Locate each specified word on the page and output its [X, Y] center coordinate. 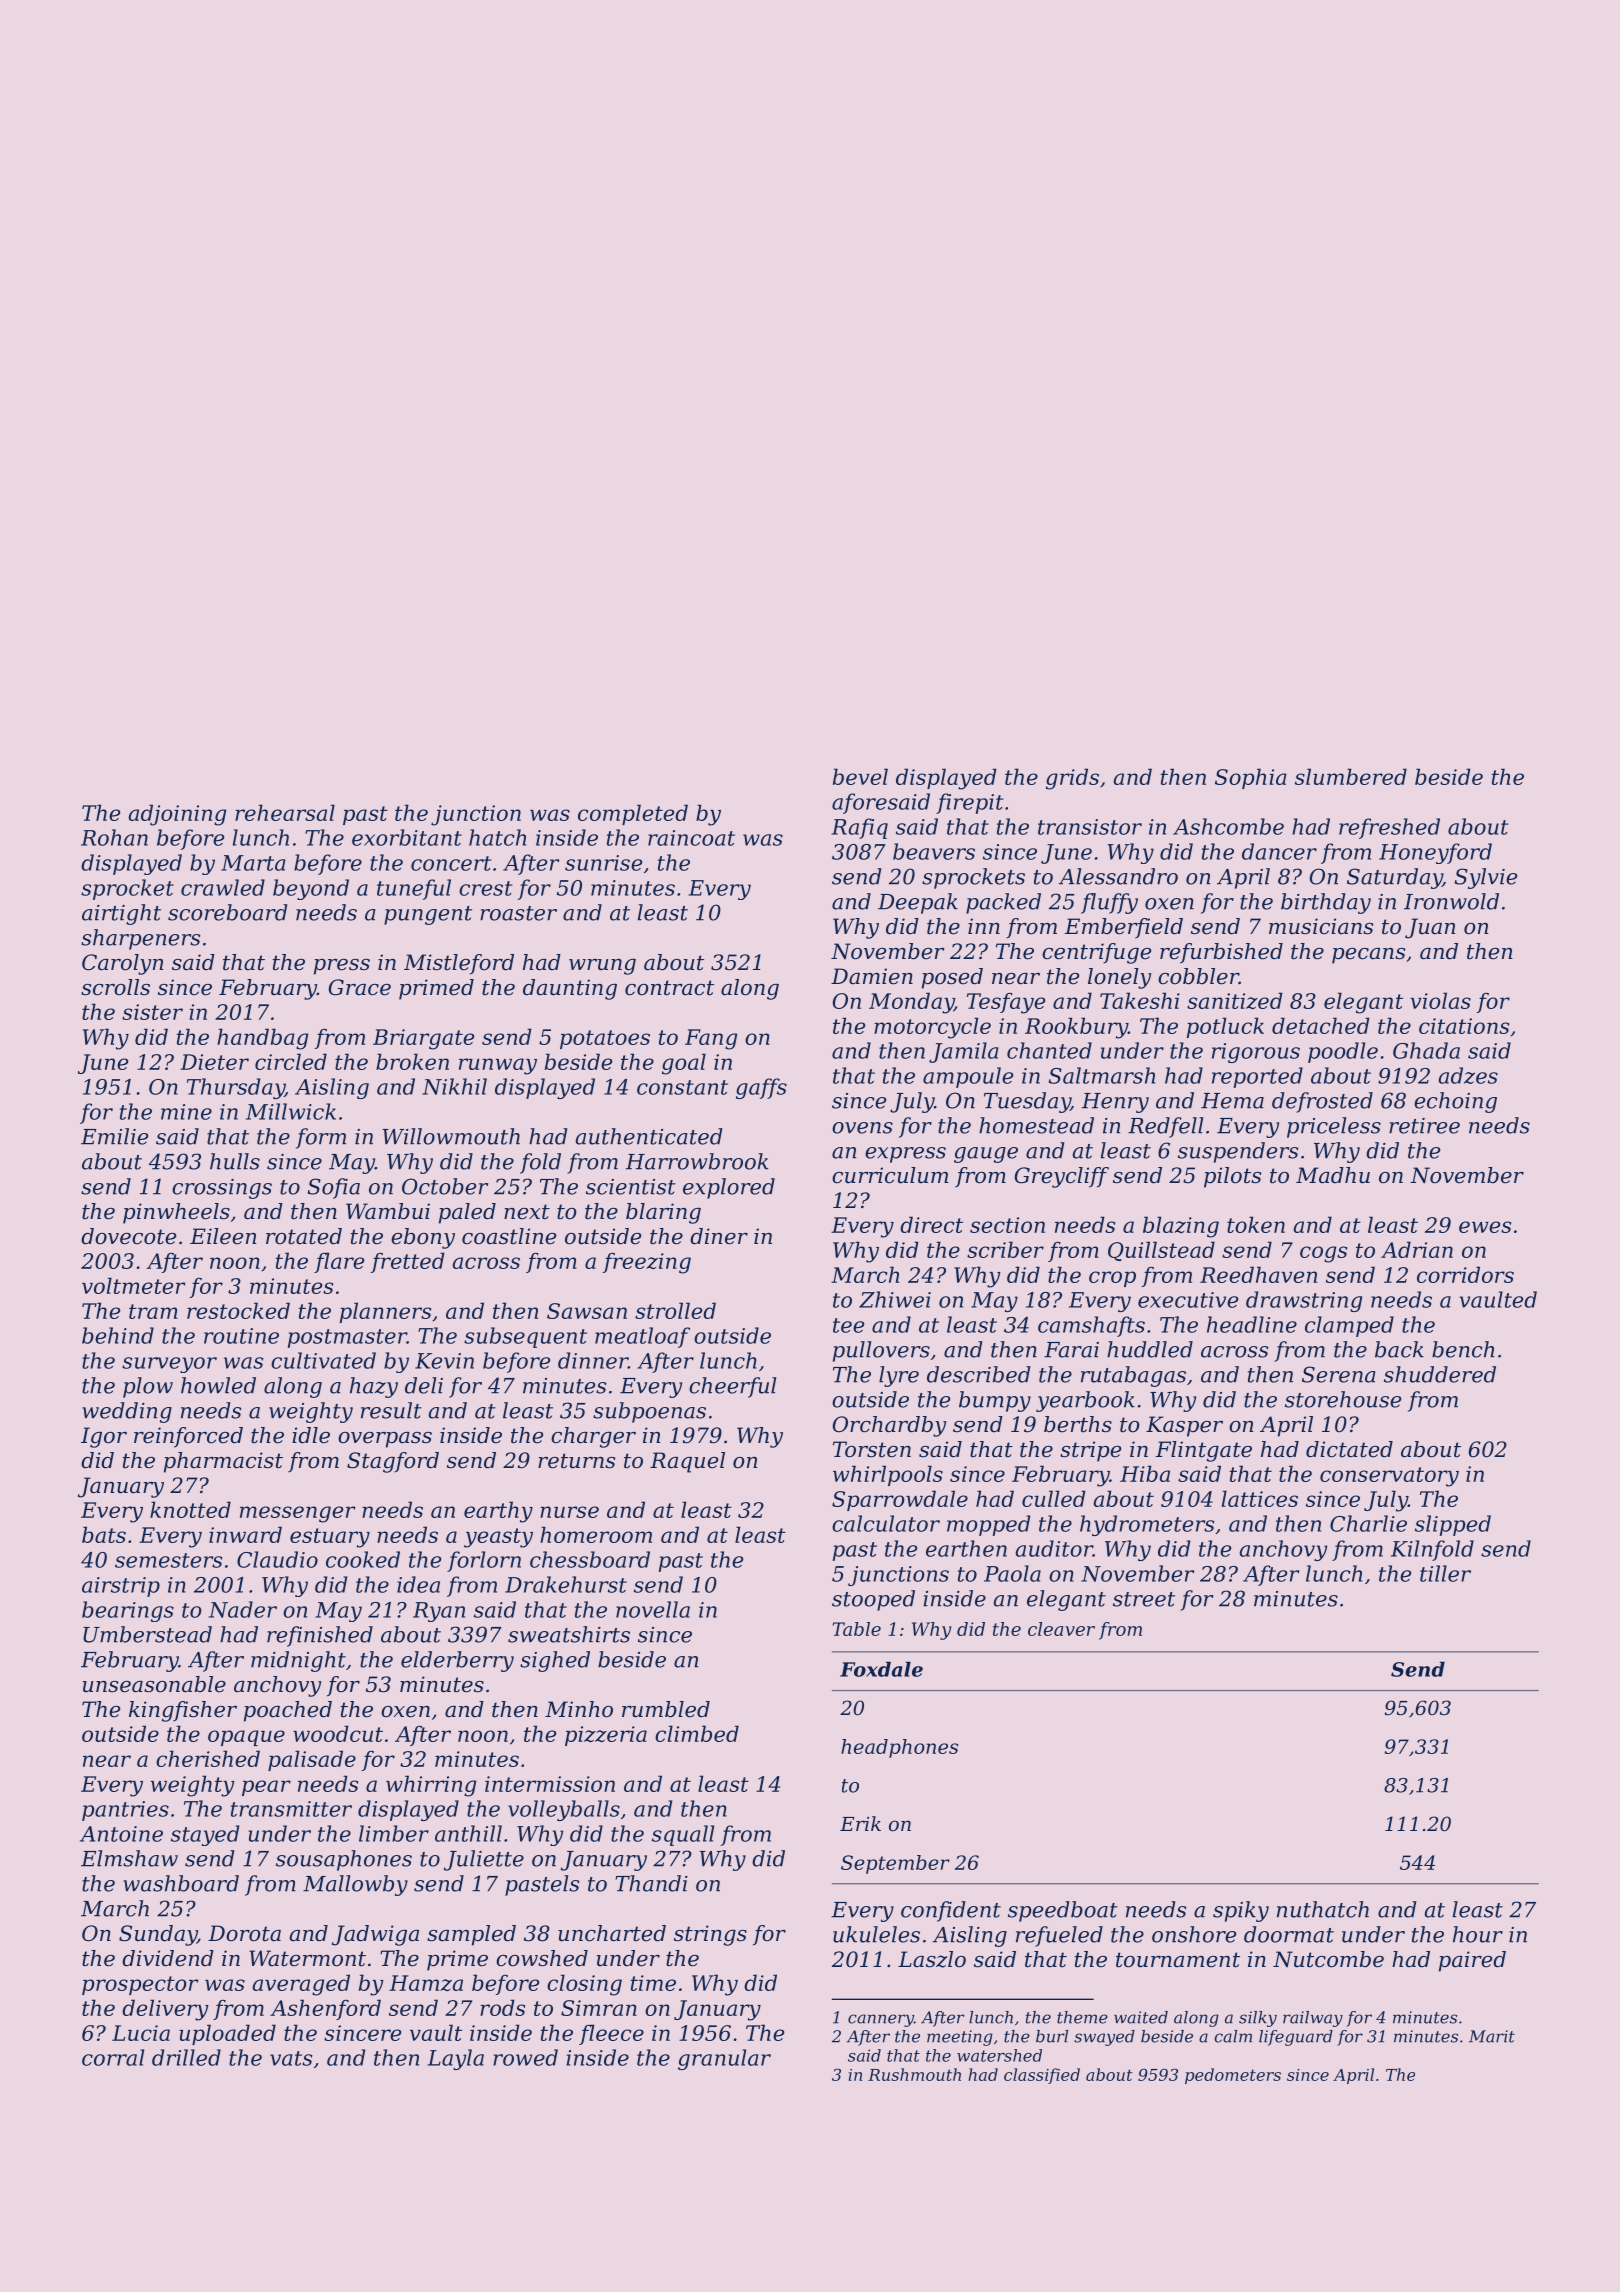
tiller [1445, 1573]
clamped [1349, 1326]
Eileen [223, 1236]
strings [710, 1935]
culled [1054, 1498]
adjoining [177, 815]
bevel [860, 776]
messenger [297, 1514]
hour [1478, 1934]
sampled [471, 1935]
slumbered [1351, 776]
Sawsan [587, 1311]
